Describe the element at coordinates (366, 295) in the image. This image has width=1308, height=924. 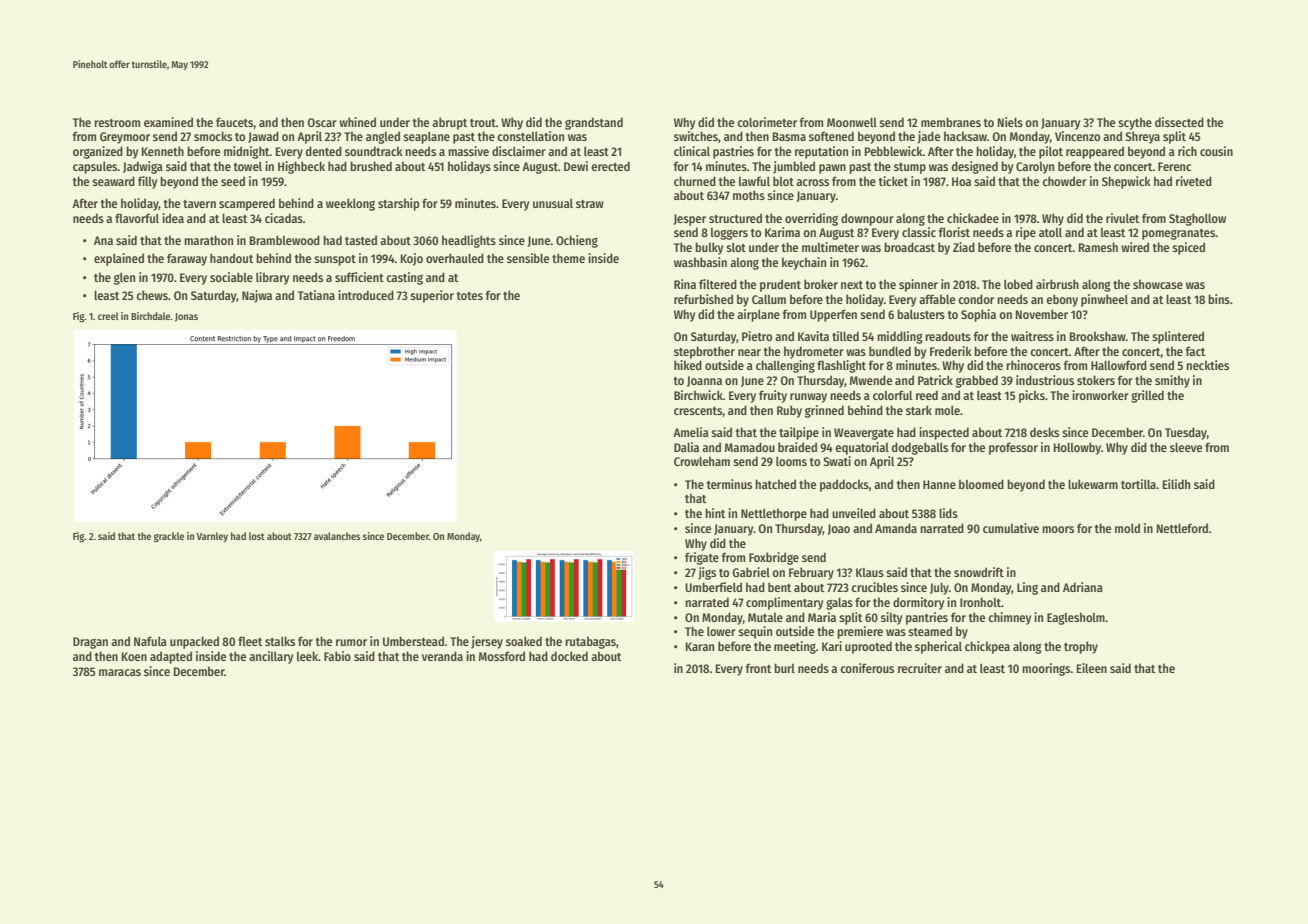
I see `introduced` at that location.
